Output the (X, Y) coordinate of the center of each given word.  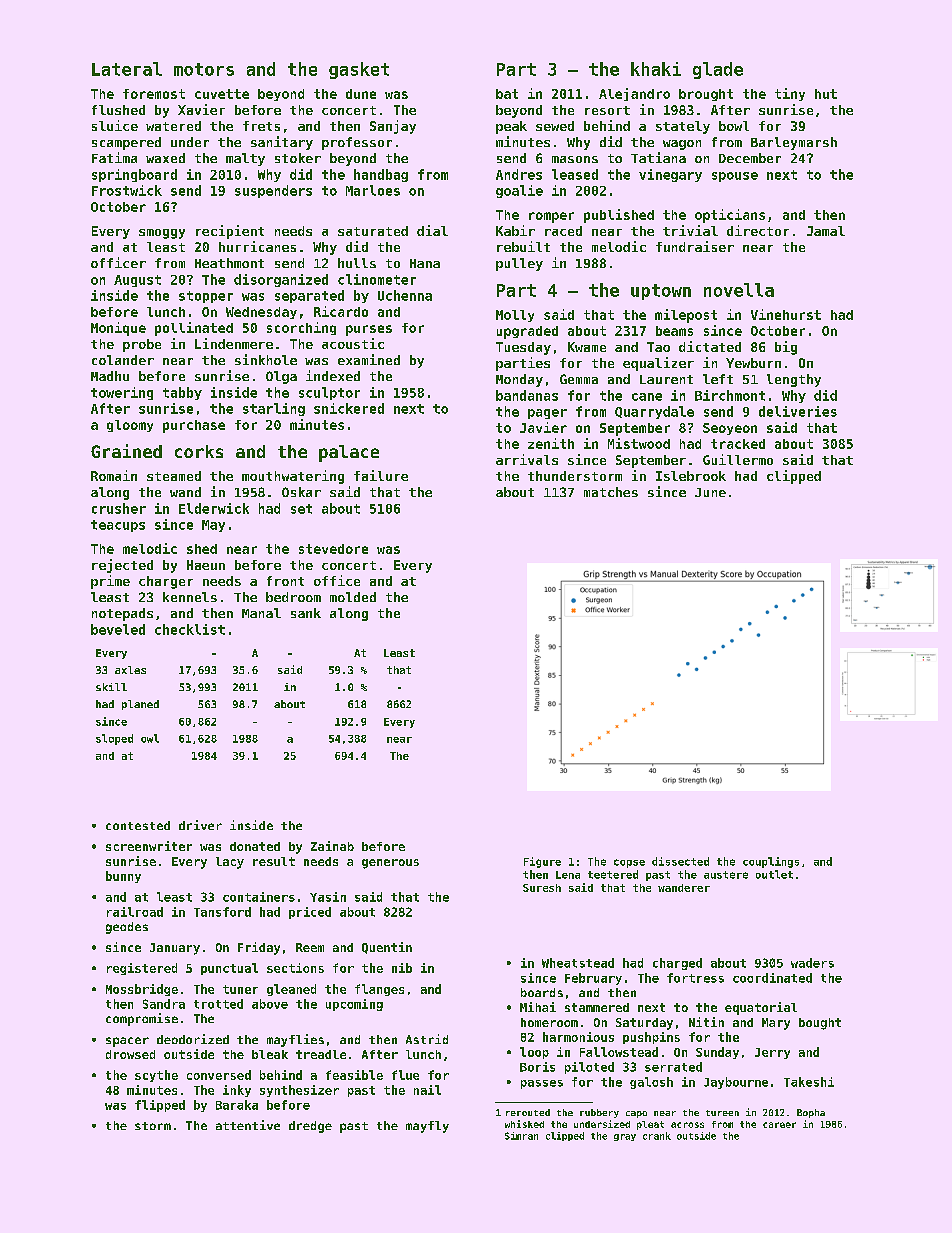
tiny (790, 94)
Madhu (110, 376)
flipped (160, 1106)
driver (200, 825)
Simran (521, 1136)
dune (361, 94)
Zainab (332, 846)
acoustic (353, 343)
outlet (774, 874)
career (779, 1125)
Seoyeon (730, 429)
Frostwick (127, 190)
